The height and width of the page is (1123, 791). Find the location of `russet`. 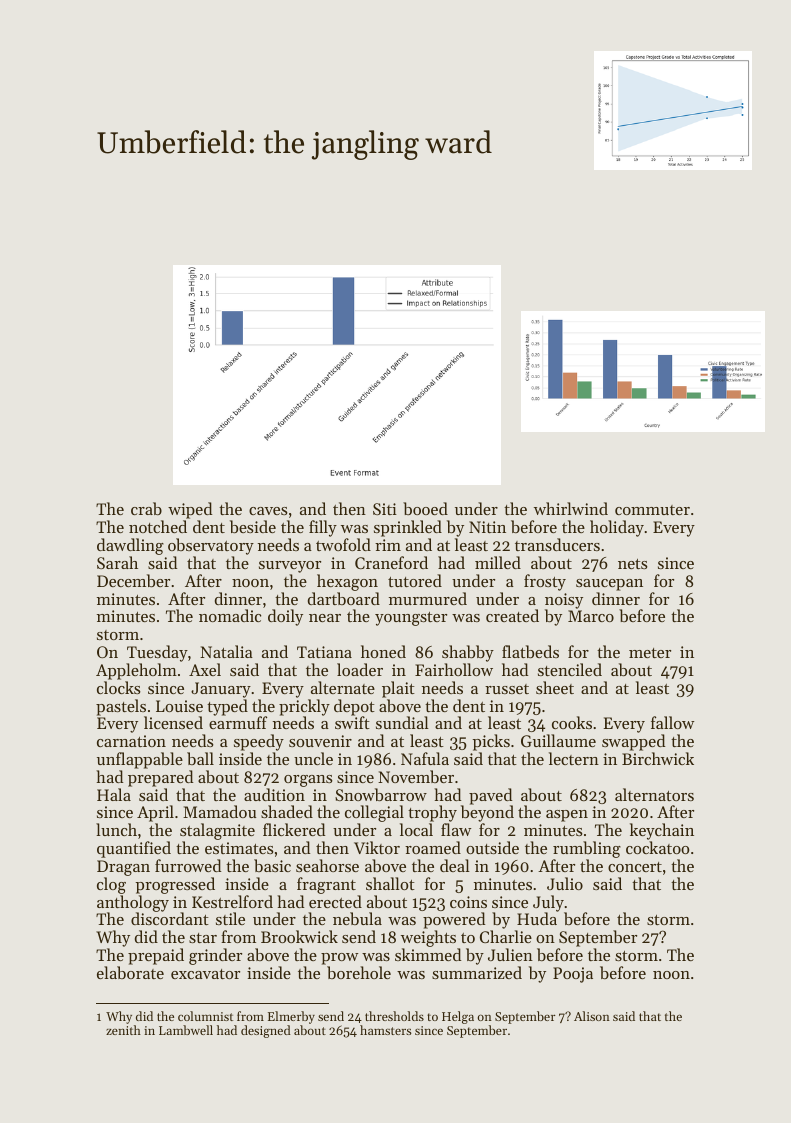

russet is located at coordinates (507, 689).
